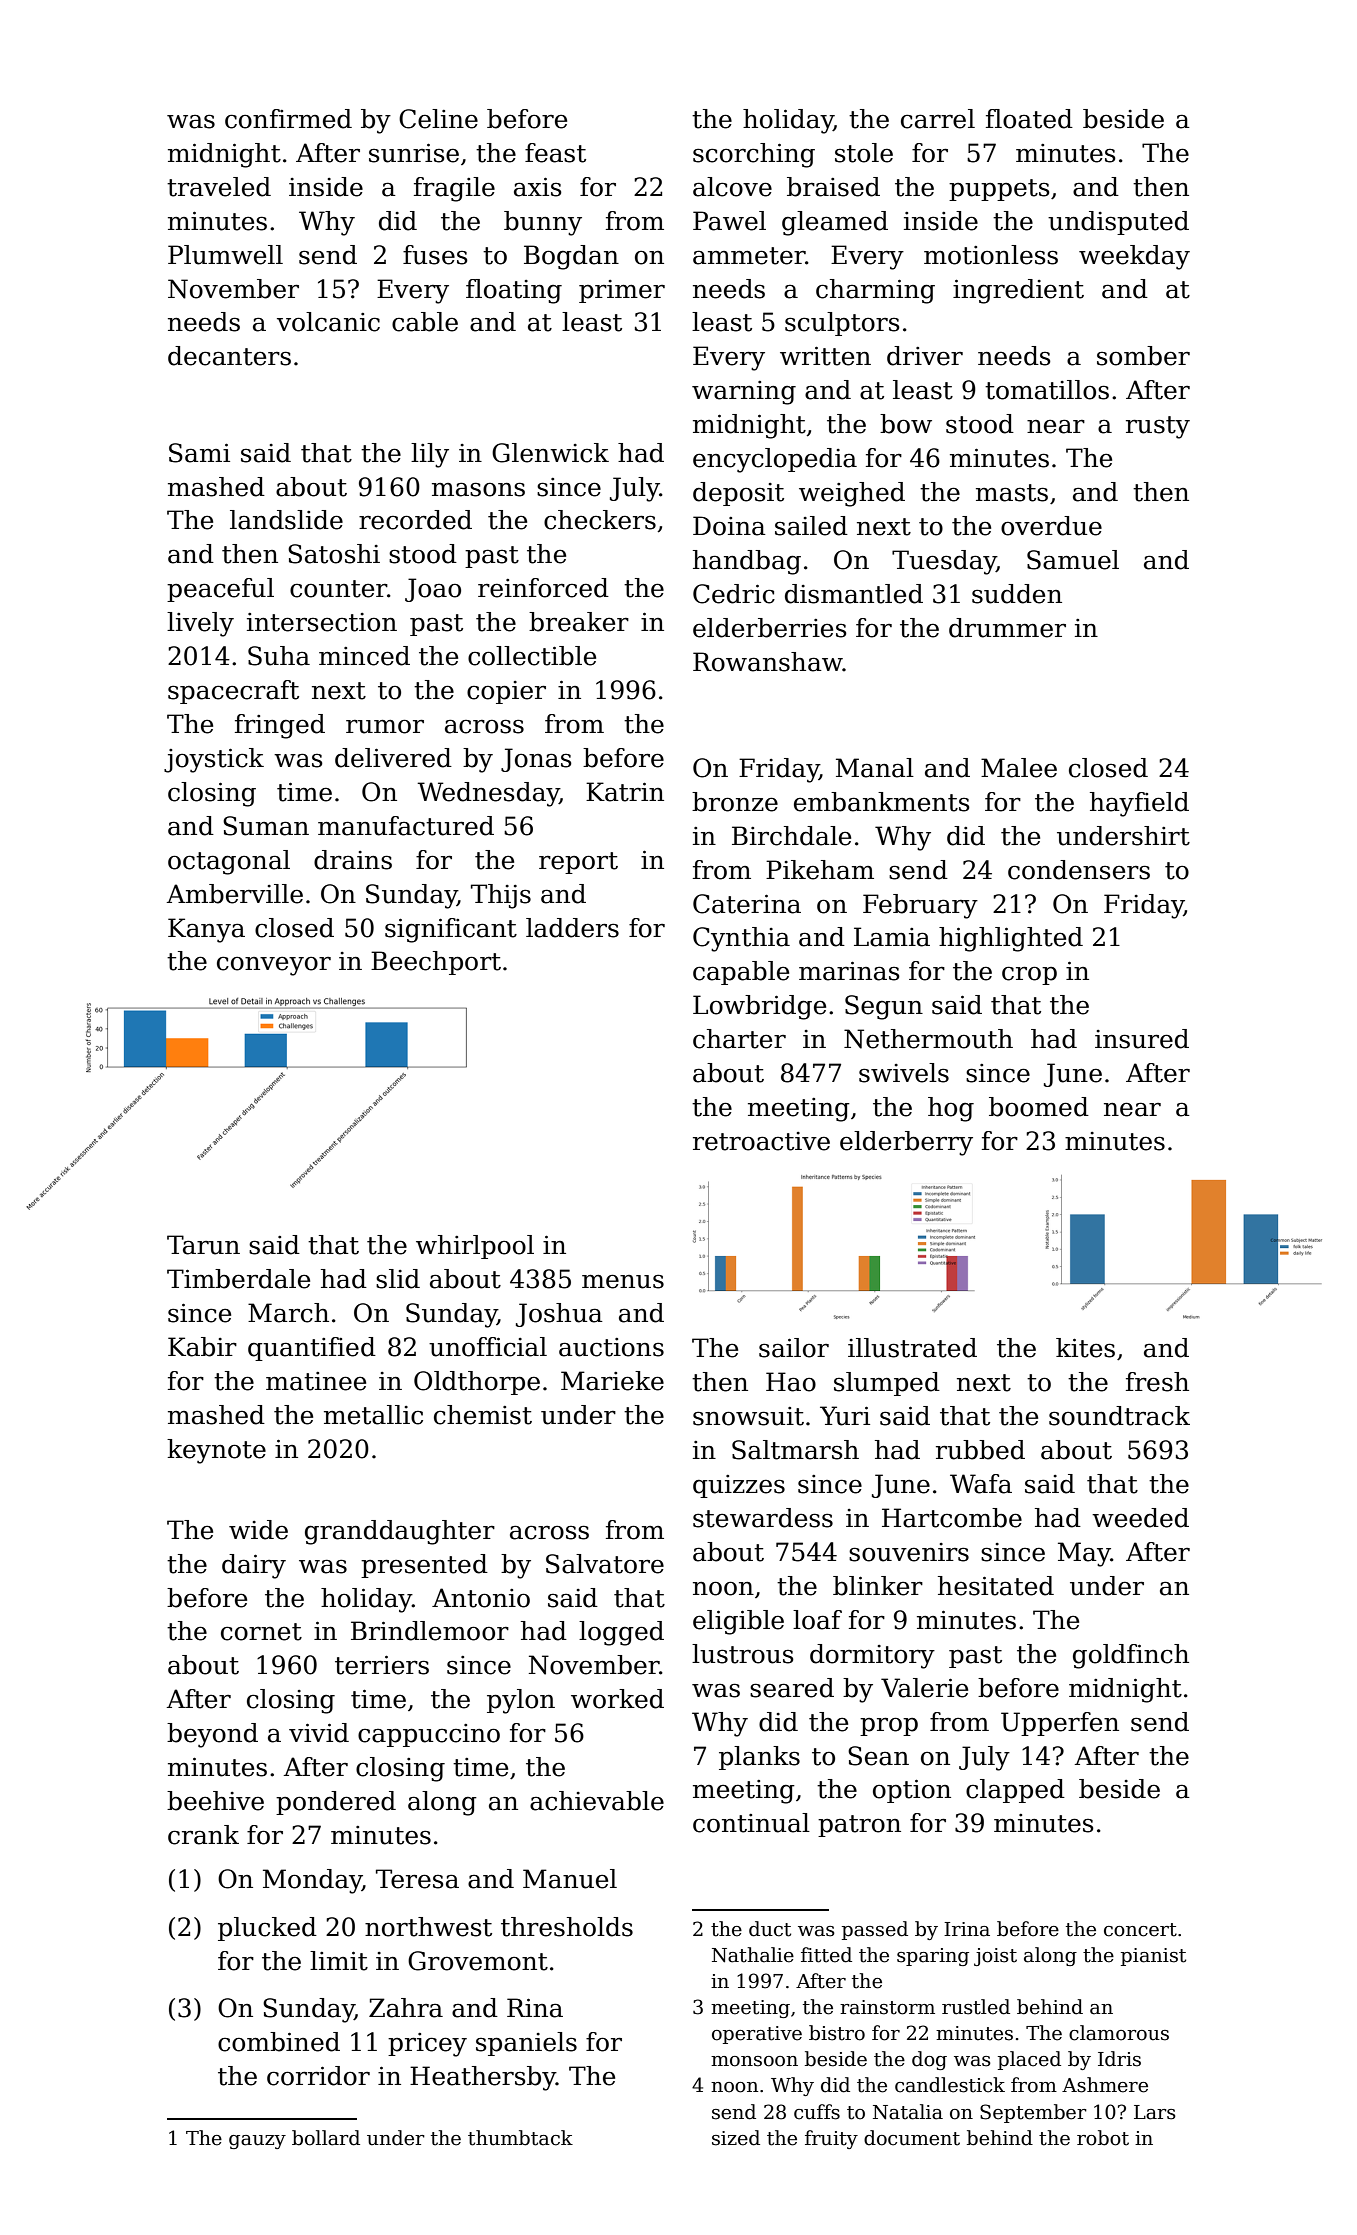  What do you see at coordinates (257, 2142) in the screenshot?
I see `gauzy` at bounding box center [257, 2142].
